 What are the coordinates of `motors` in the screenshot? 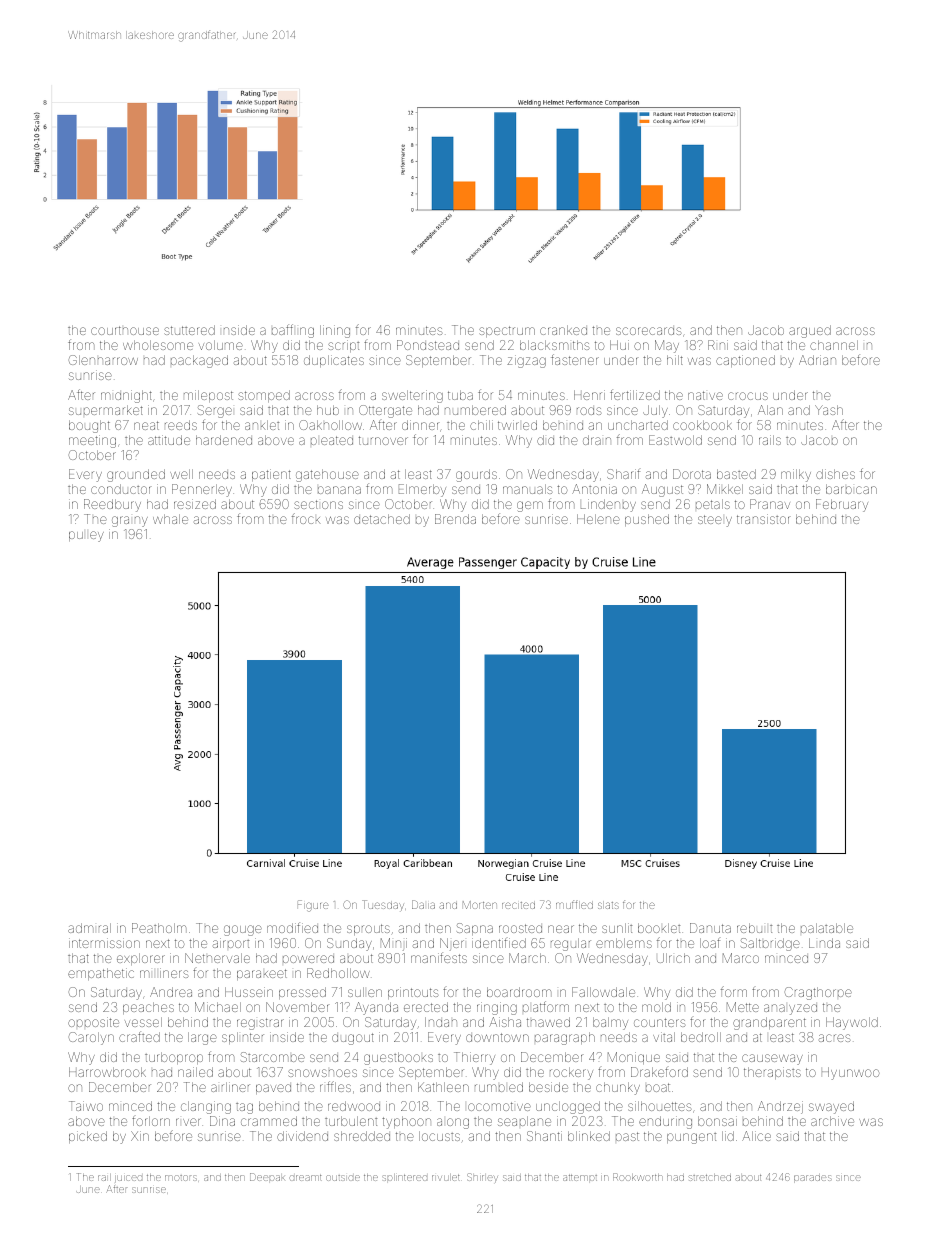 It's located at (181, 1178).
